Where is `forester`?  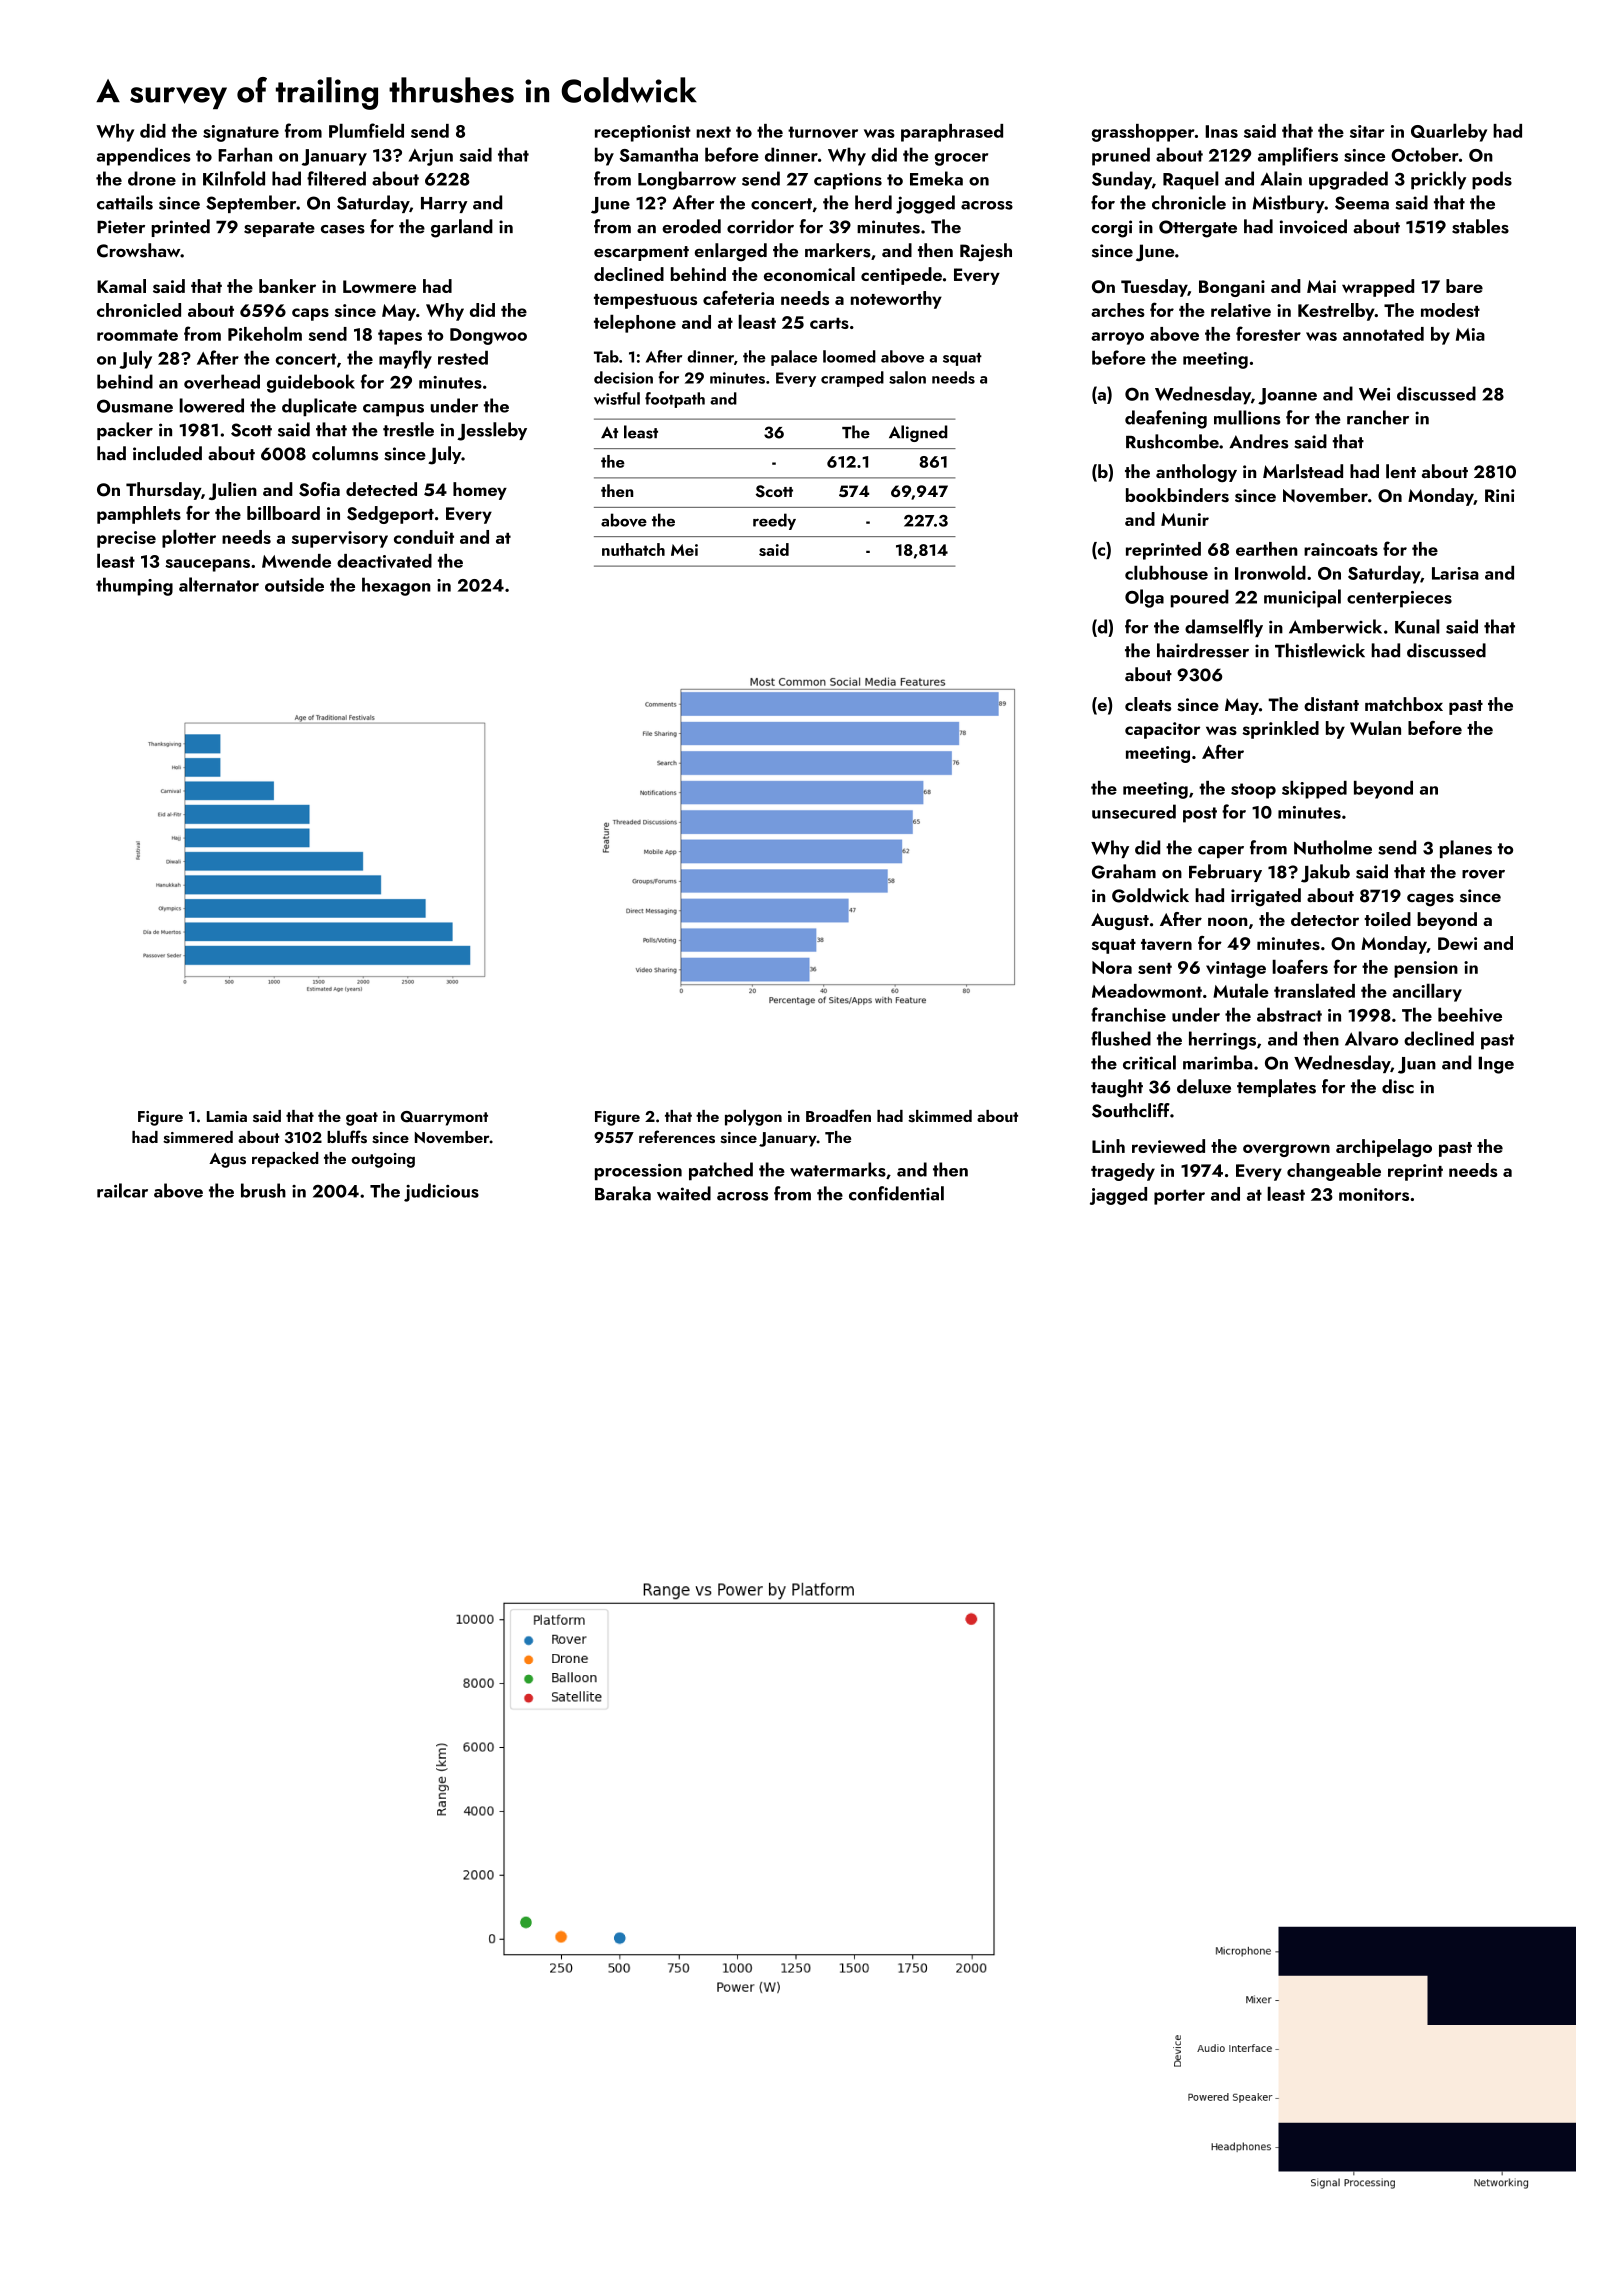 forester is located at coordinates (1268, 333).
